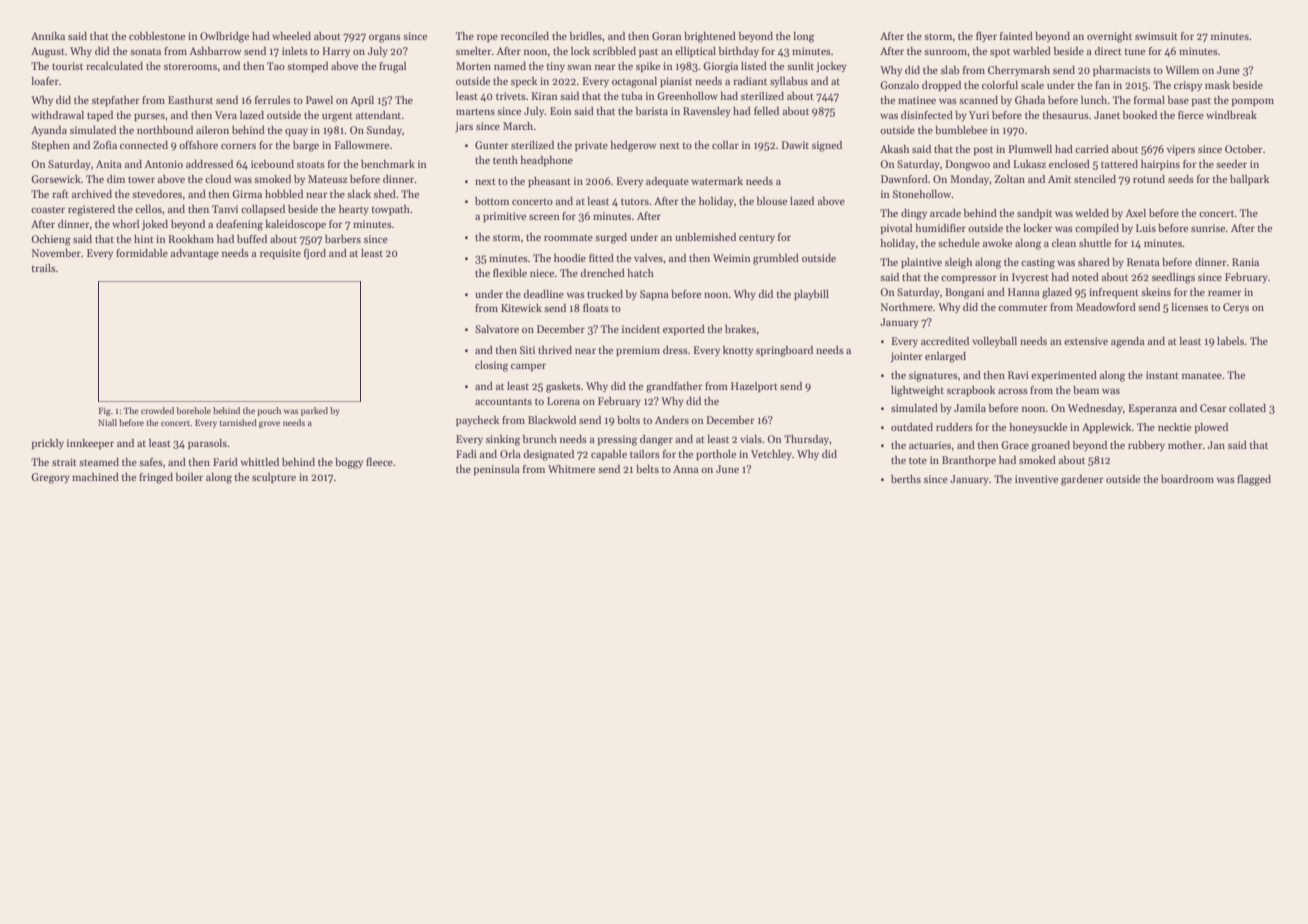 Image resolution: width=1308 pixels, height=924 pixels. Describe the element at coordinates (60, 194) in the screenshot. I see `raft` at that location.
